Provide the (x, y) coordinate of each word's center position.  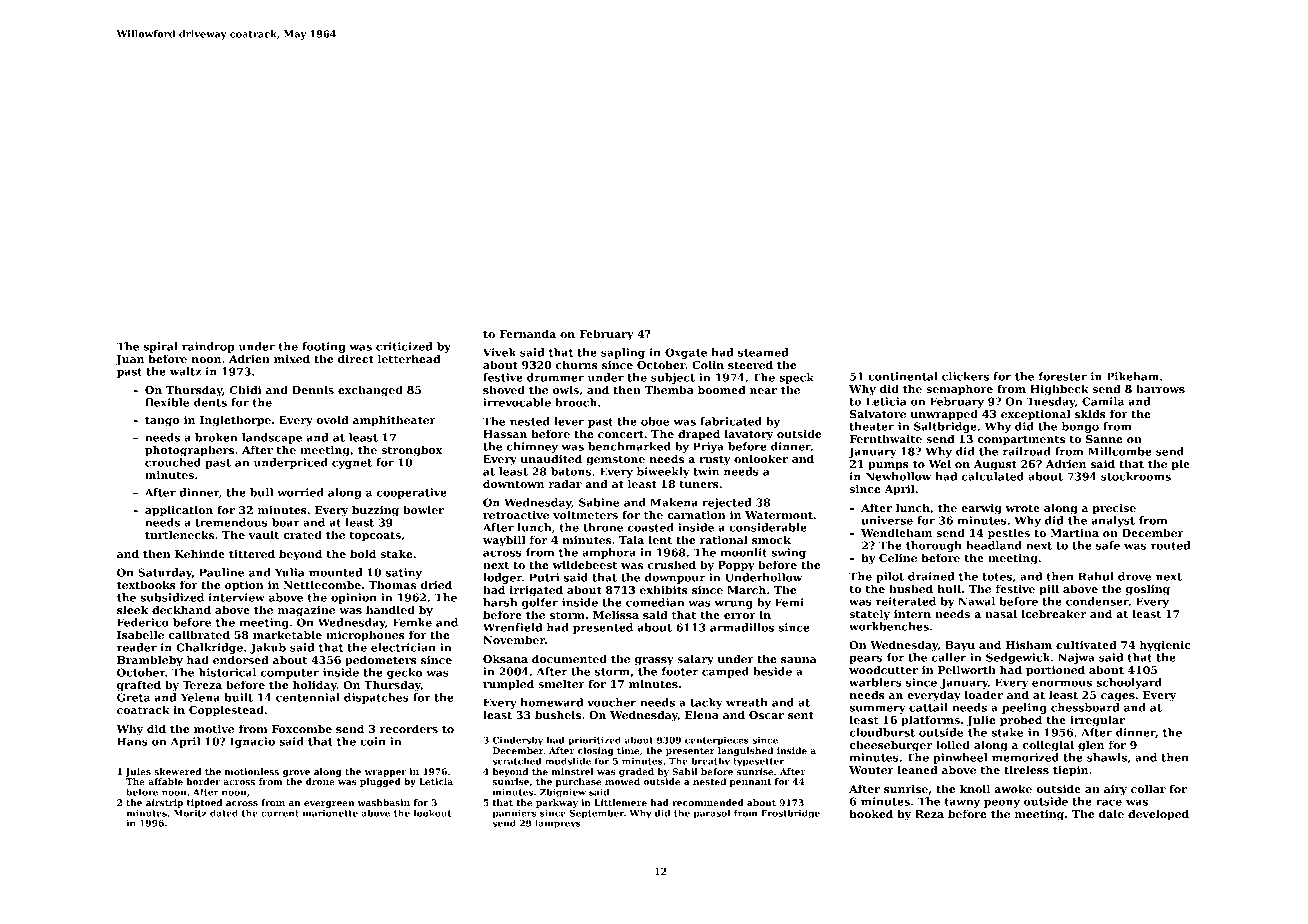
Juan (130, 360)
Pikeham (1133, 376)
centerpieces (717, 741)
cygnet (352, 464)
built (238, 697)
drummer (555, 377)
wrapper (385, 773)
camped (725, 672)
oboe (655, 421)
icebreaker (1053, 613)
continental (903, 376)
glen (1091, 746)
